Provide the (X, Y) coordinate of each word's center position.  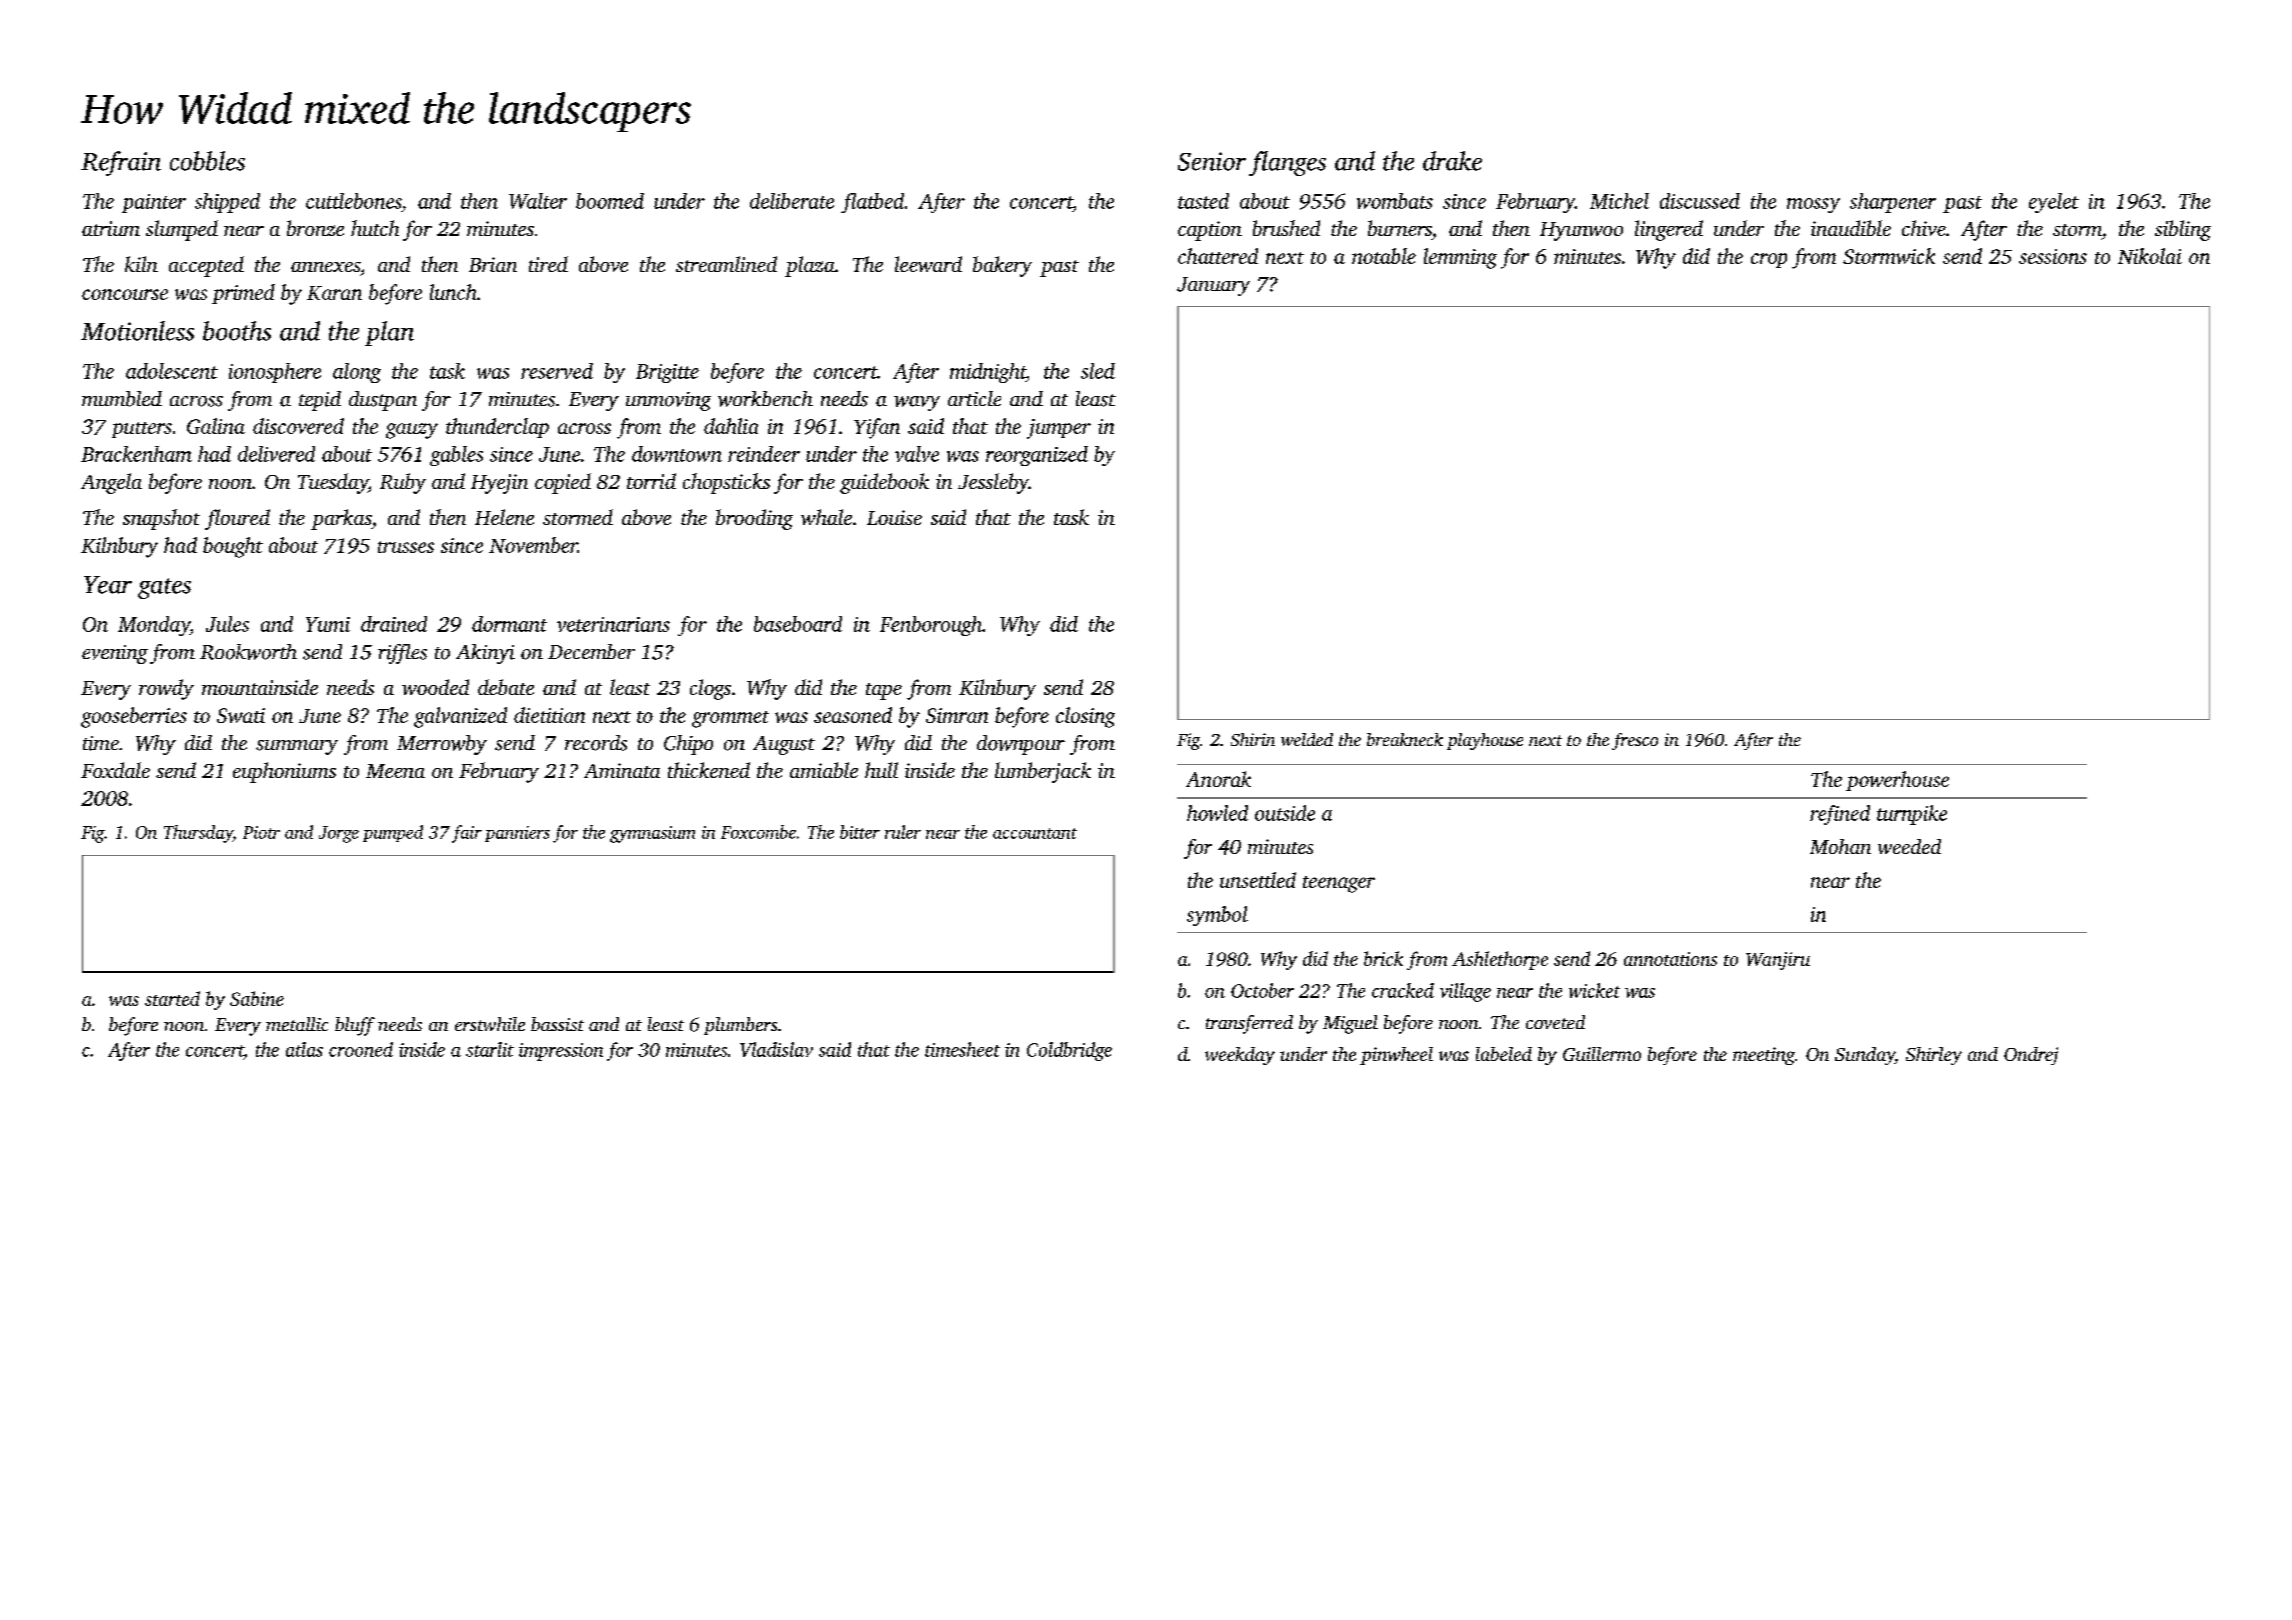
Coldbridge (1069, 1051)
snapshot (161, 519)
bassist (557, 1024)
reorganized (1037, 456)
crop (1769, 260)
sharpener (1893, 203)
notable (1384, 256)
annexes (325, 267)
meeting (1764, 1056)
